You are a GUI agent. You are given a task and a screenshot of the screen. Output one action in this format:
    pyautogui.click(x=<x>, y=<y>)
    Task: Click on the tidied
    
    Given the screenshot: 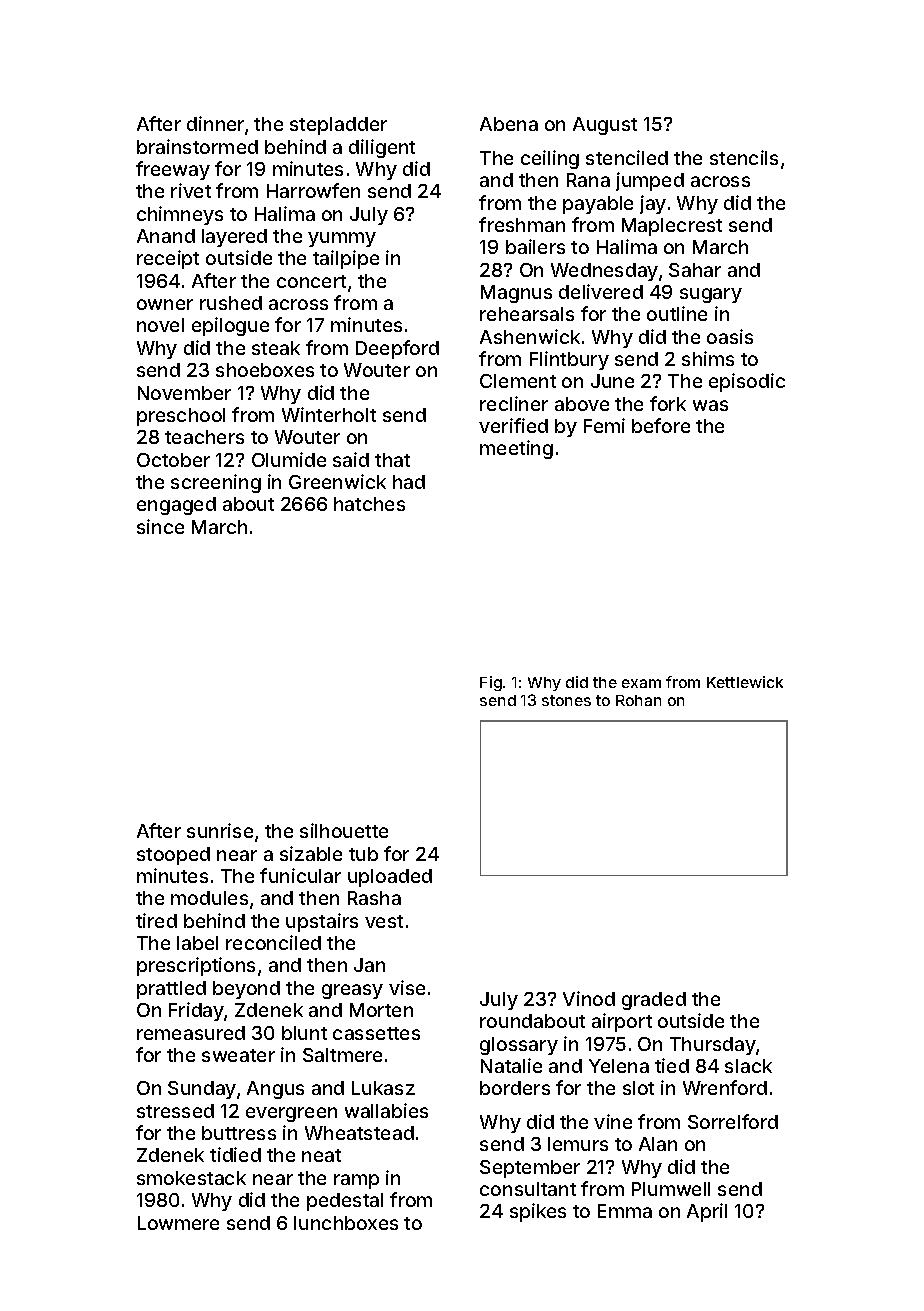 What is the action you would take?
    pyautogui.click(x=235, y=1154)
